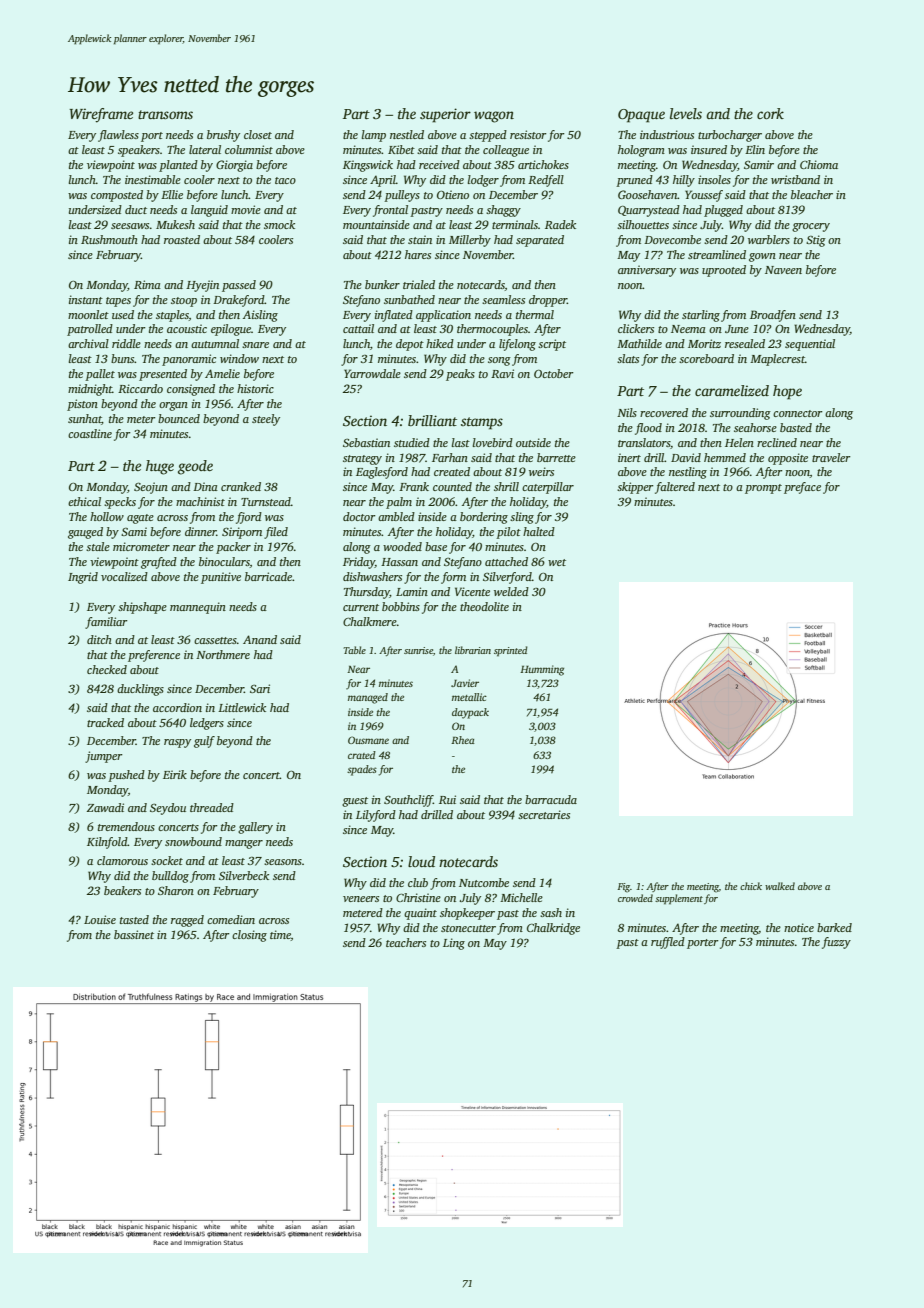  What do you see at coordinates (557, 562) in the document?
I see `wet` at bounding box center [557, 562].
